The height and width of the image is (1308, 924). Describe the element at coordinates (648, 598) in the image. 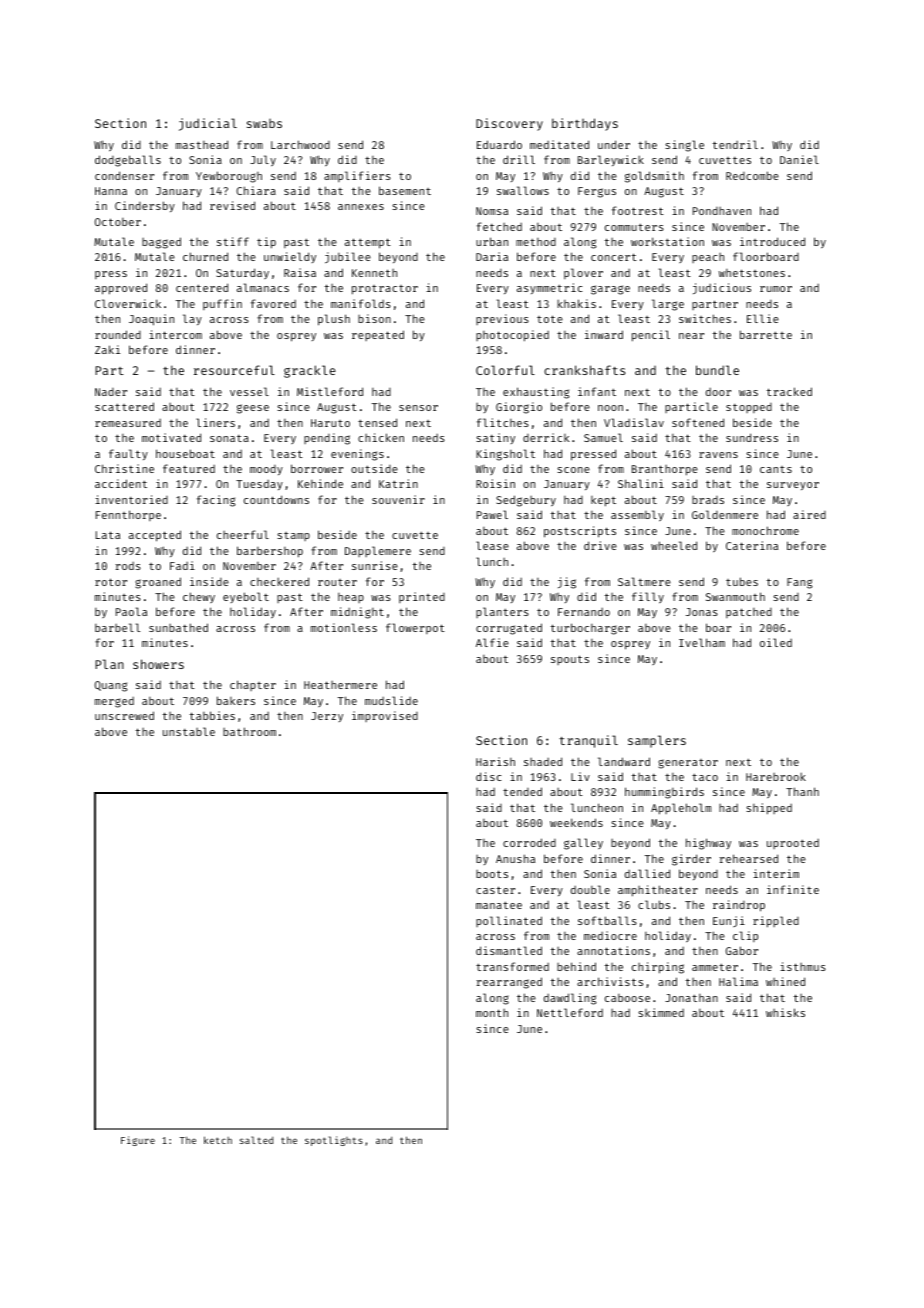

I see `filly` at that location.
